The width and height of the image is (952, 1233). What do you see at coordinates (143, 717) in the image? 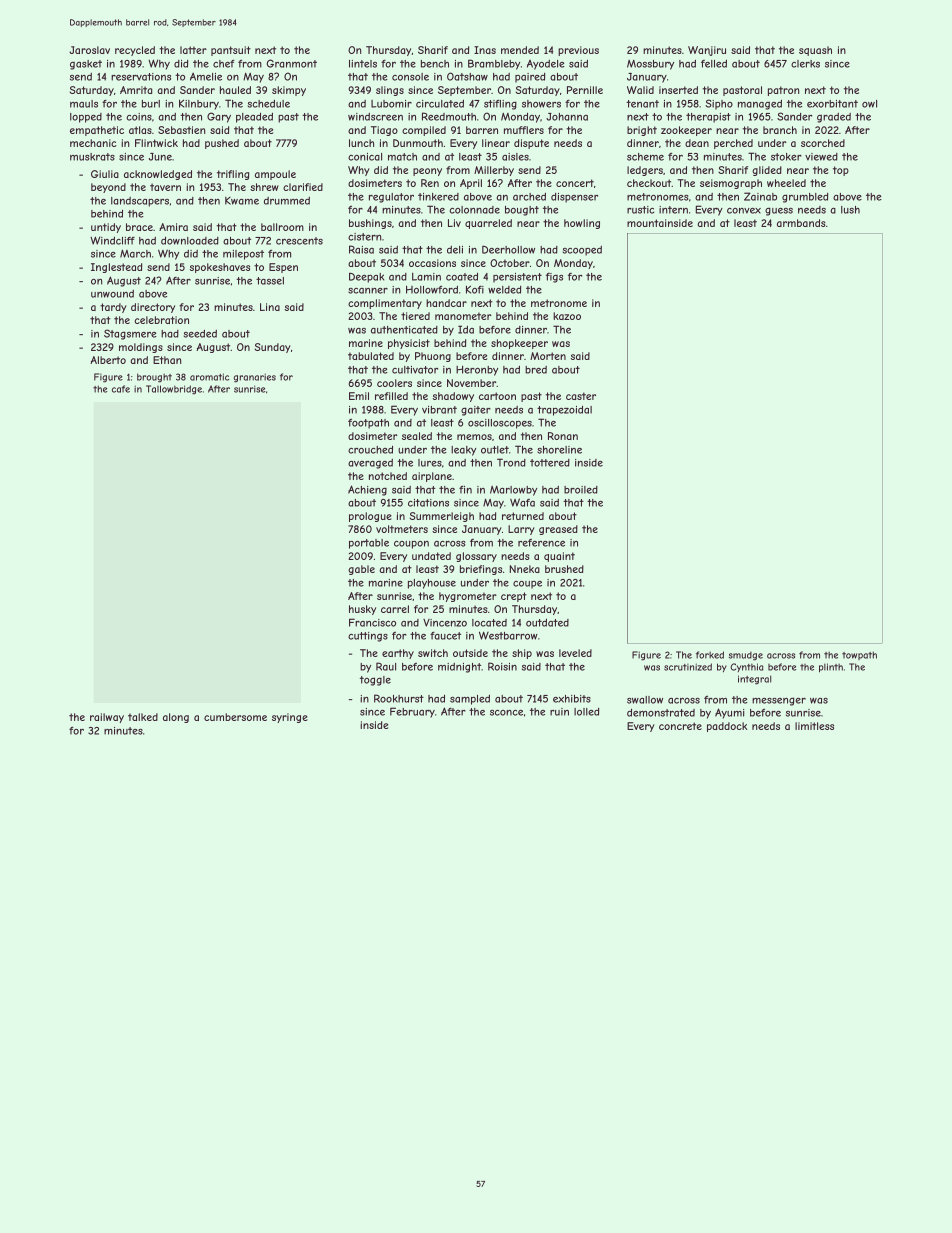
I see `talked` at bounding box center [143, 717].
